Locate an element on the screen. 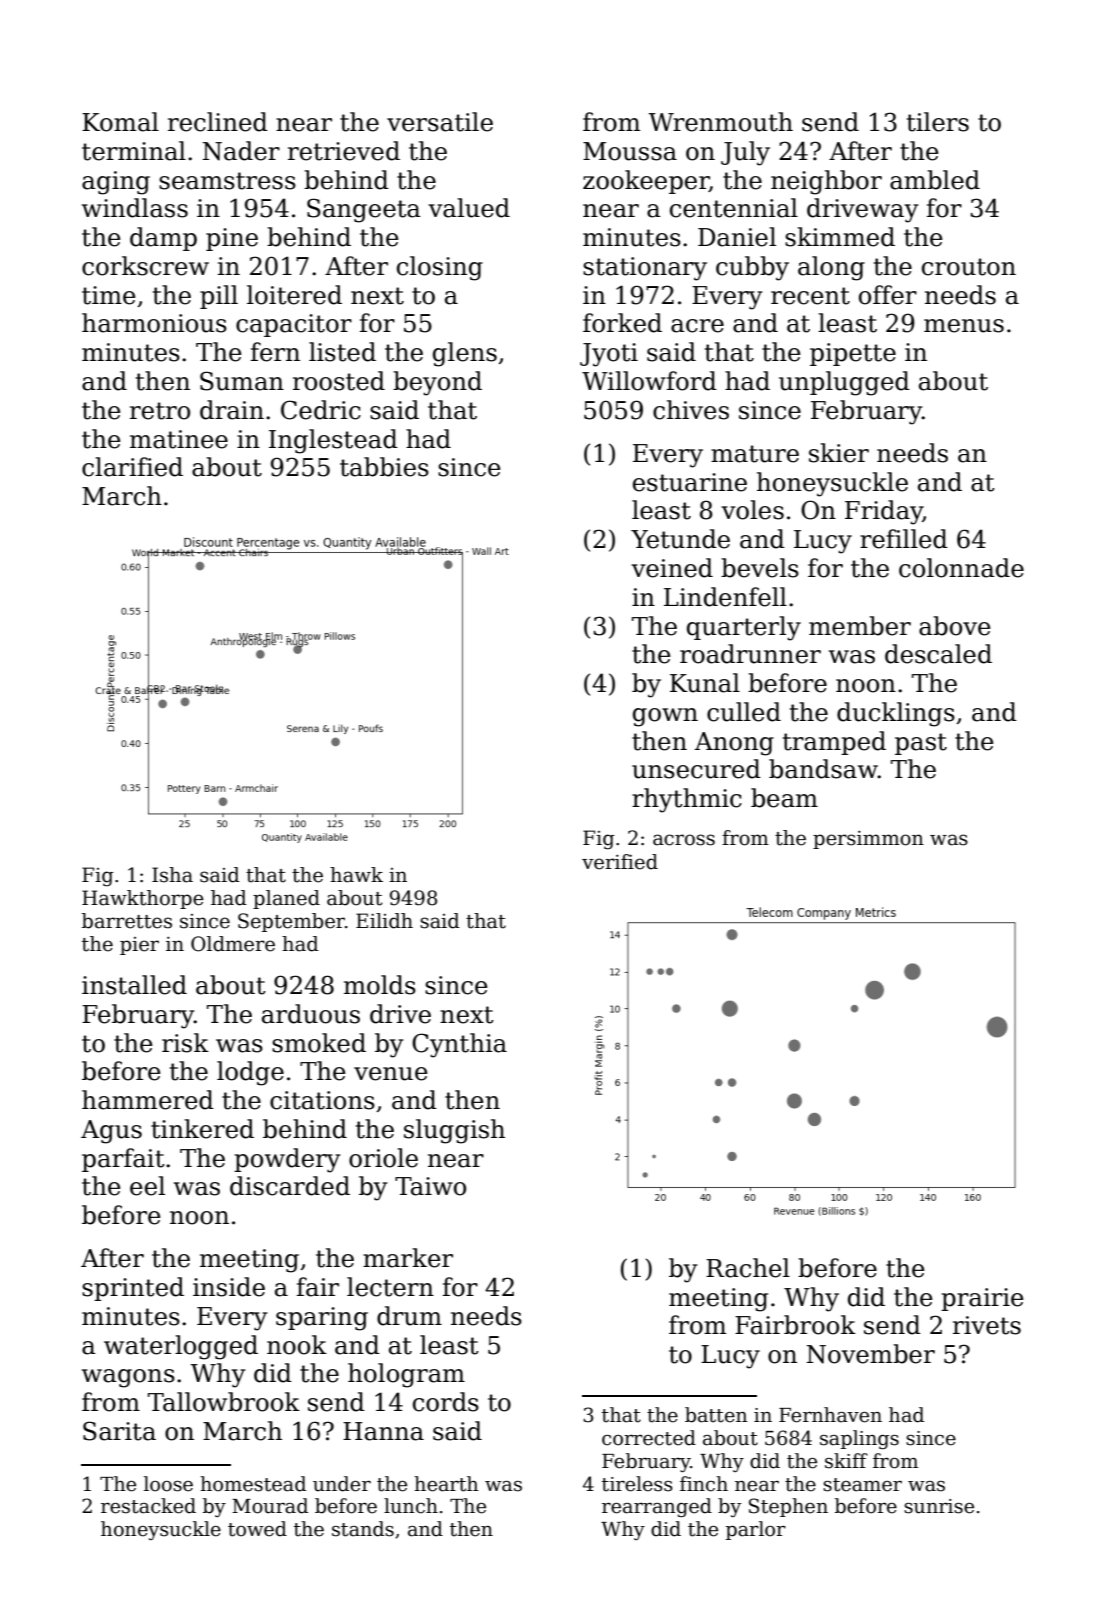 This screenshot has width=1107, height=1603. corrected is located at coordinates (649, 1438).
